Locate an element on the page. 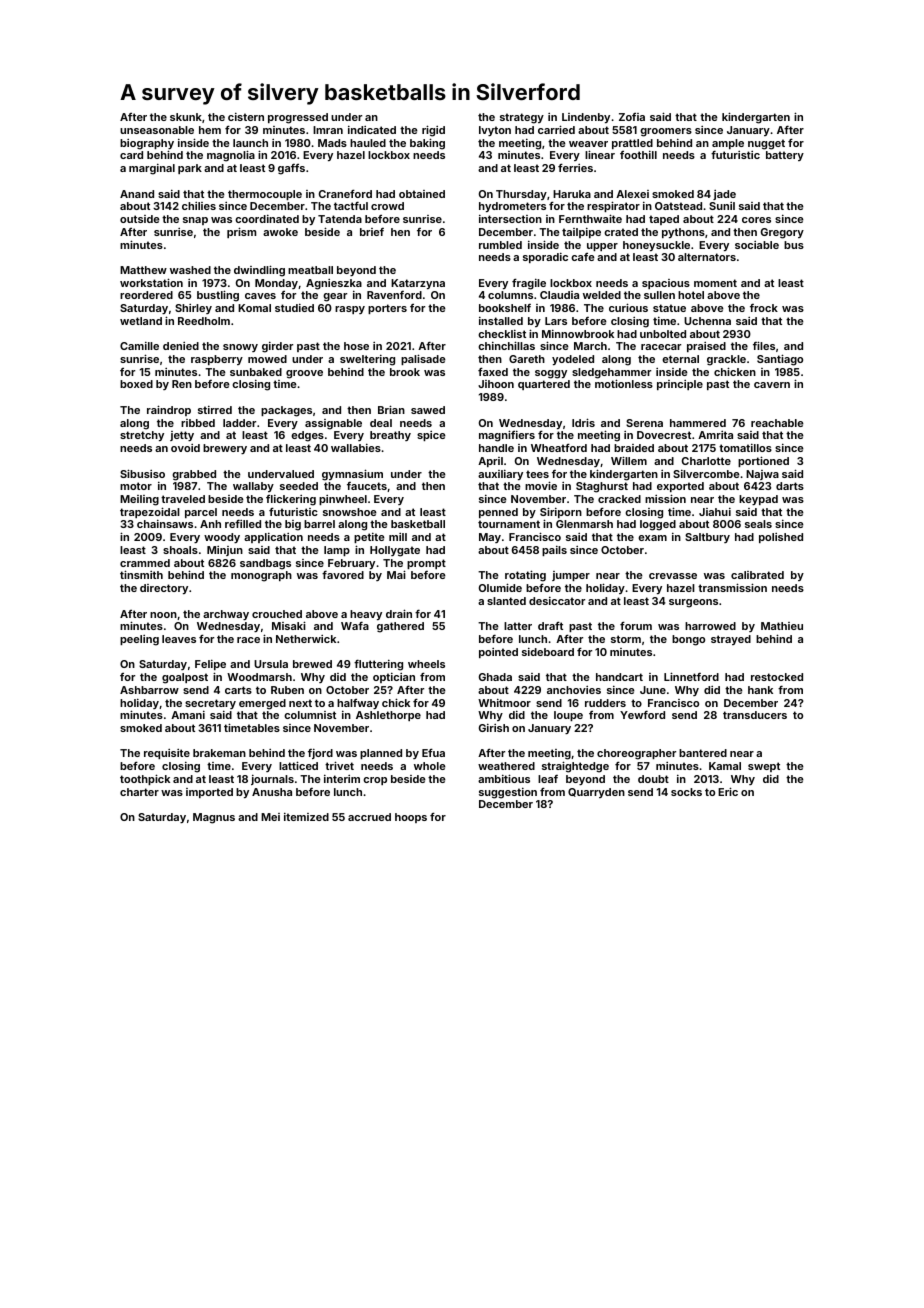 The image size is (924, 1308). Eric is located at coordinates (728, 791).
